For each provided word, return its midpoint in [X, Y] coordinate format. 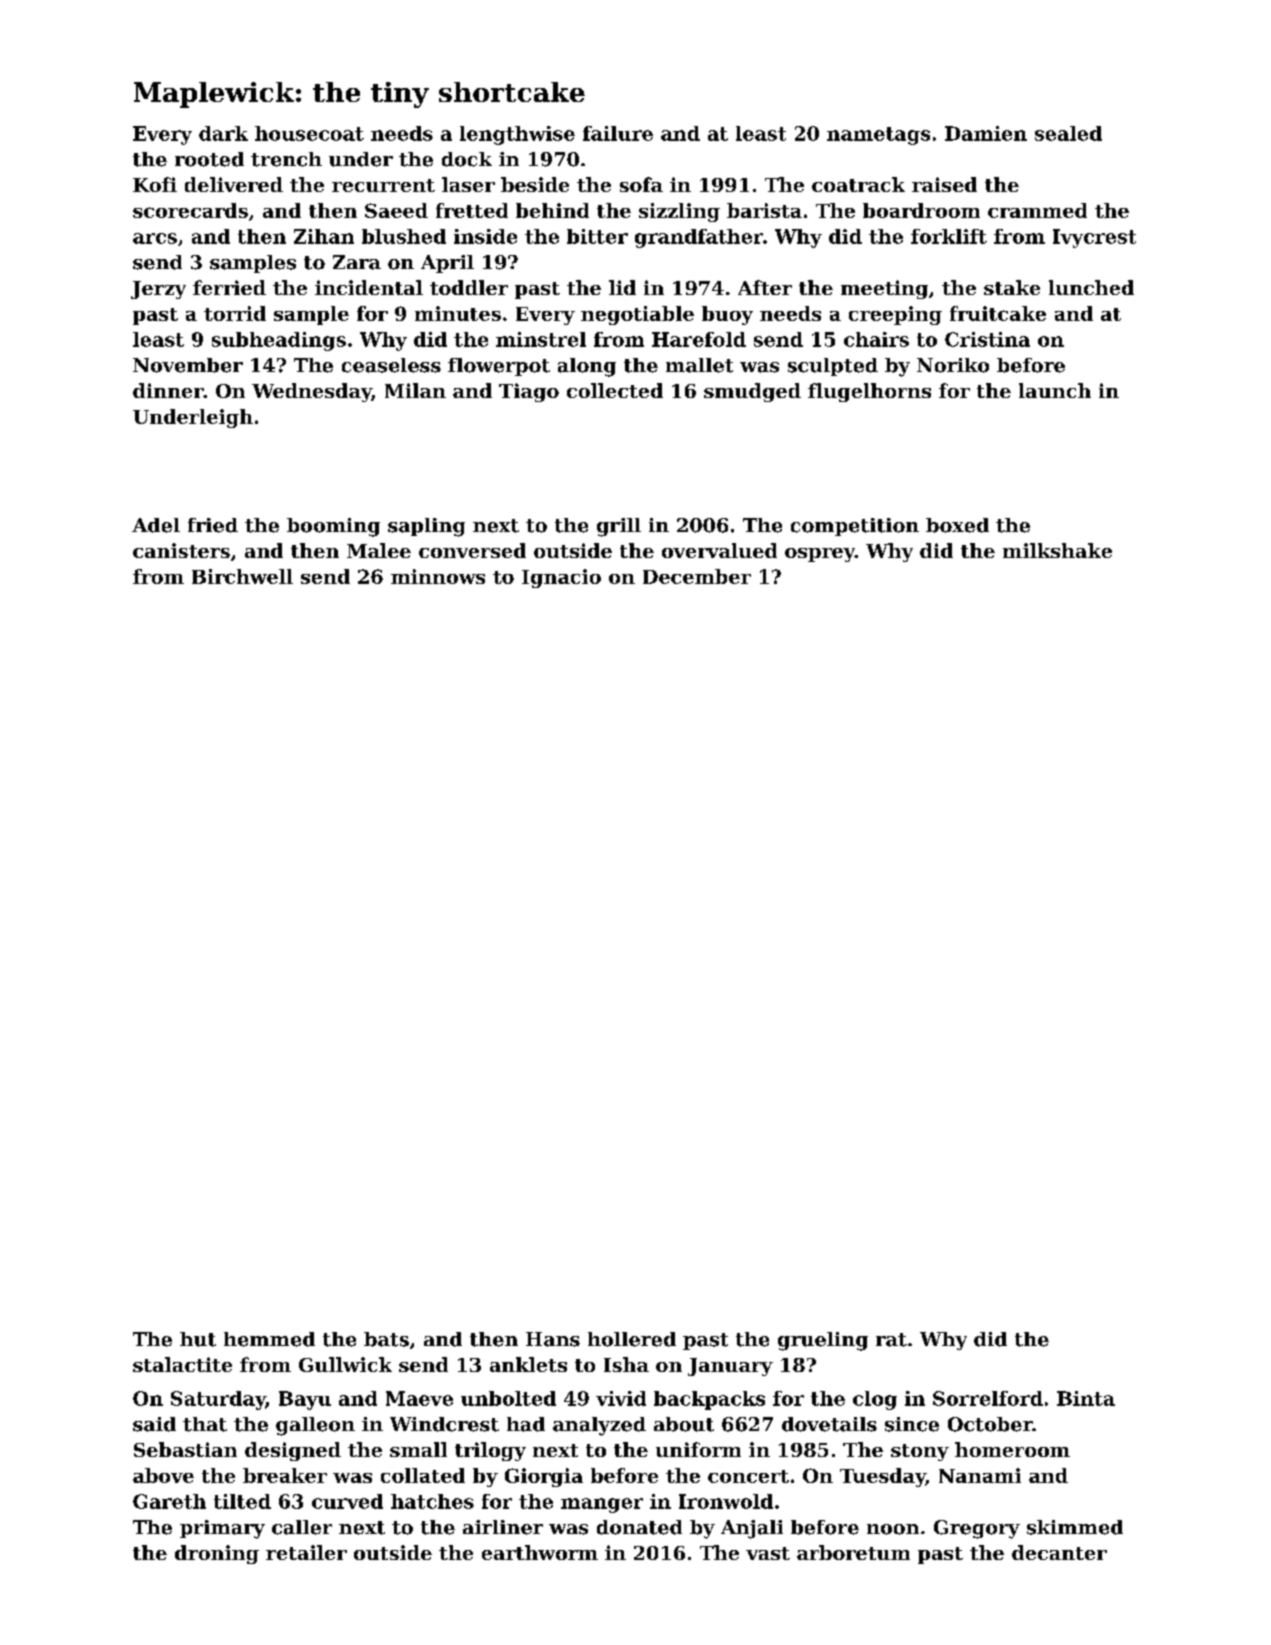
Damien [986, 133]
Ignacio [561, 578]
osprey [820, 555]
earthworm [540, 1552]
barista [764, 210]
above [163, 1475]
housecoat [309, 133]
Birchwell [242, 576]
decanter [1059, 1552]
